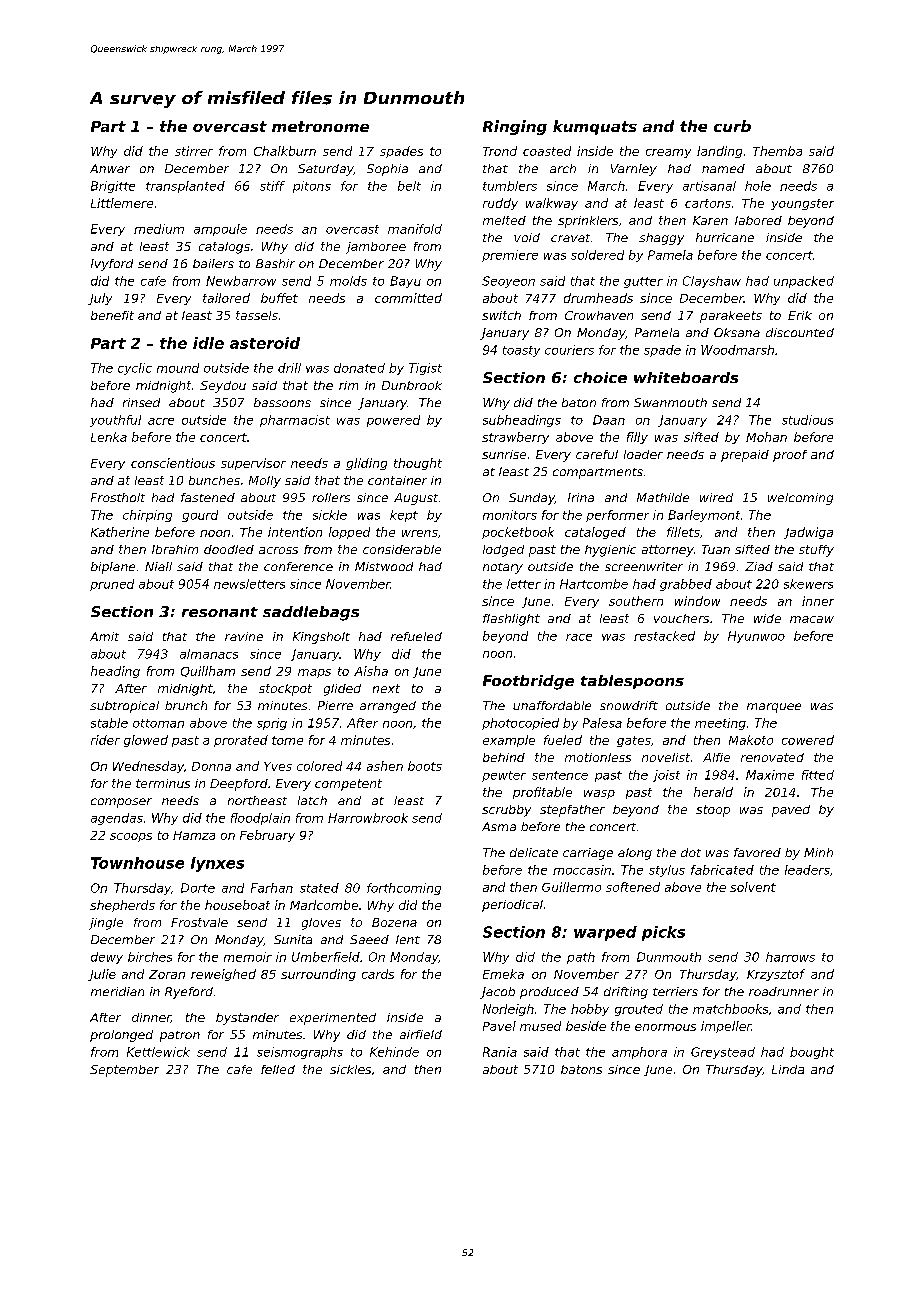  What do you see at coordinates (253, 464) in the page?
I see `supervisor` at bounding box center [253, 464].
